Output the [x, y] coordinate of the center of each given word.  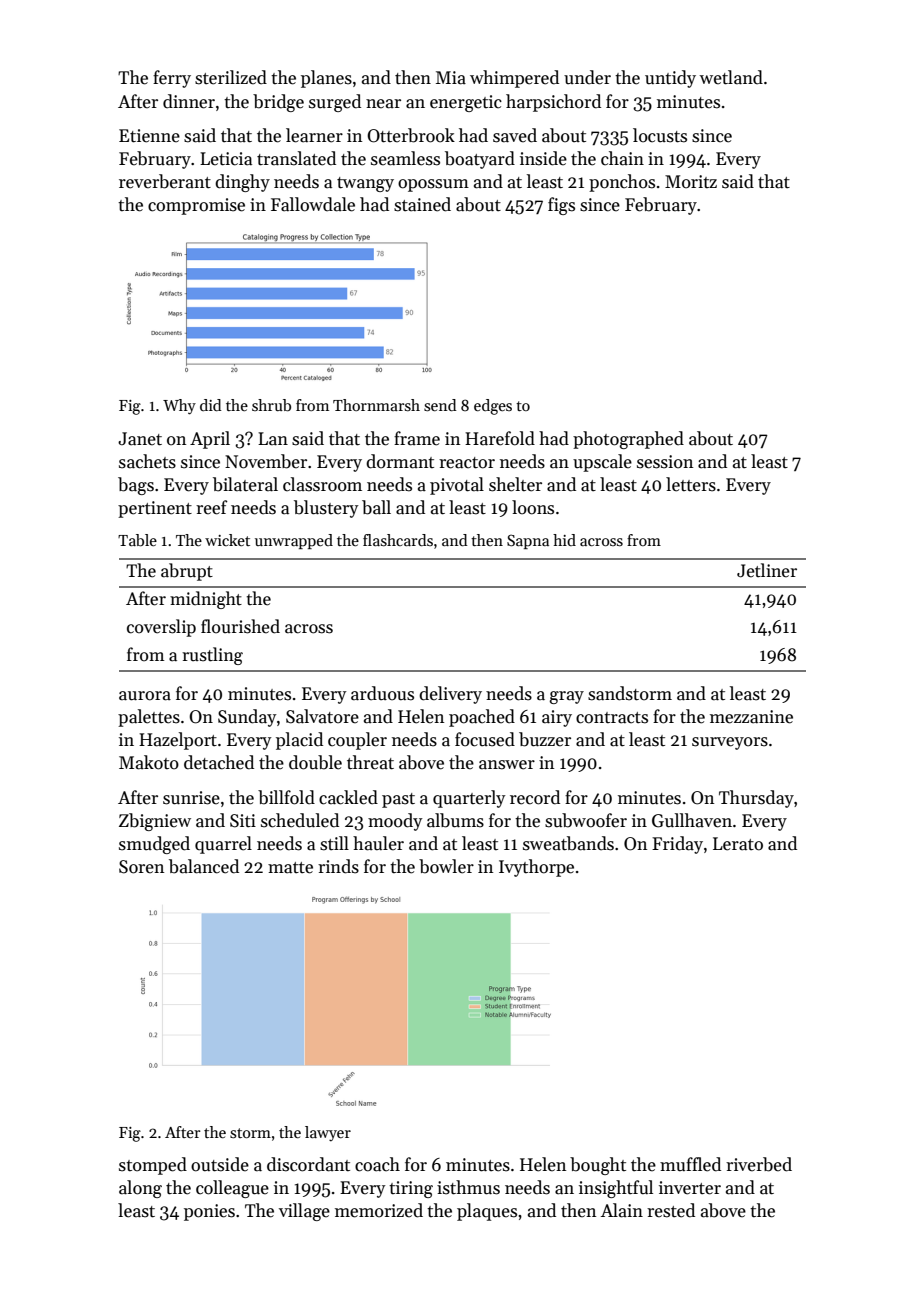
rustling [212, 656]
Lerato [738, 844]
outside [220, 1164]
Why [179, 407]
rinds [338, 866]
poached [482, 718]
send [440, 405]
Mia [451, 78]
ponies [209, 1212]
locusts [660, 135]
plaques [487, 1212]
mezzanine [751, 717]
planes [326, 79]
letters [691, 484]
